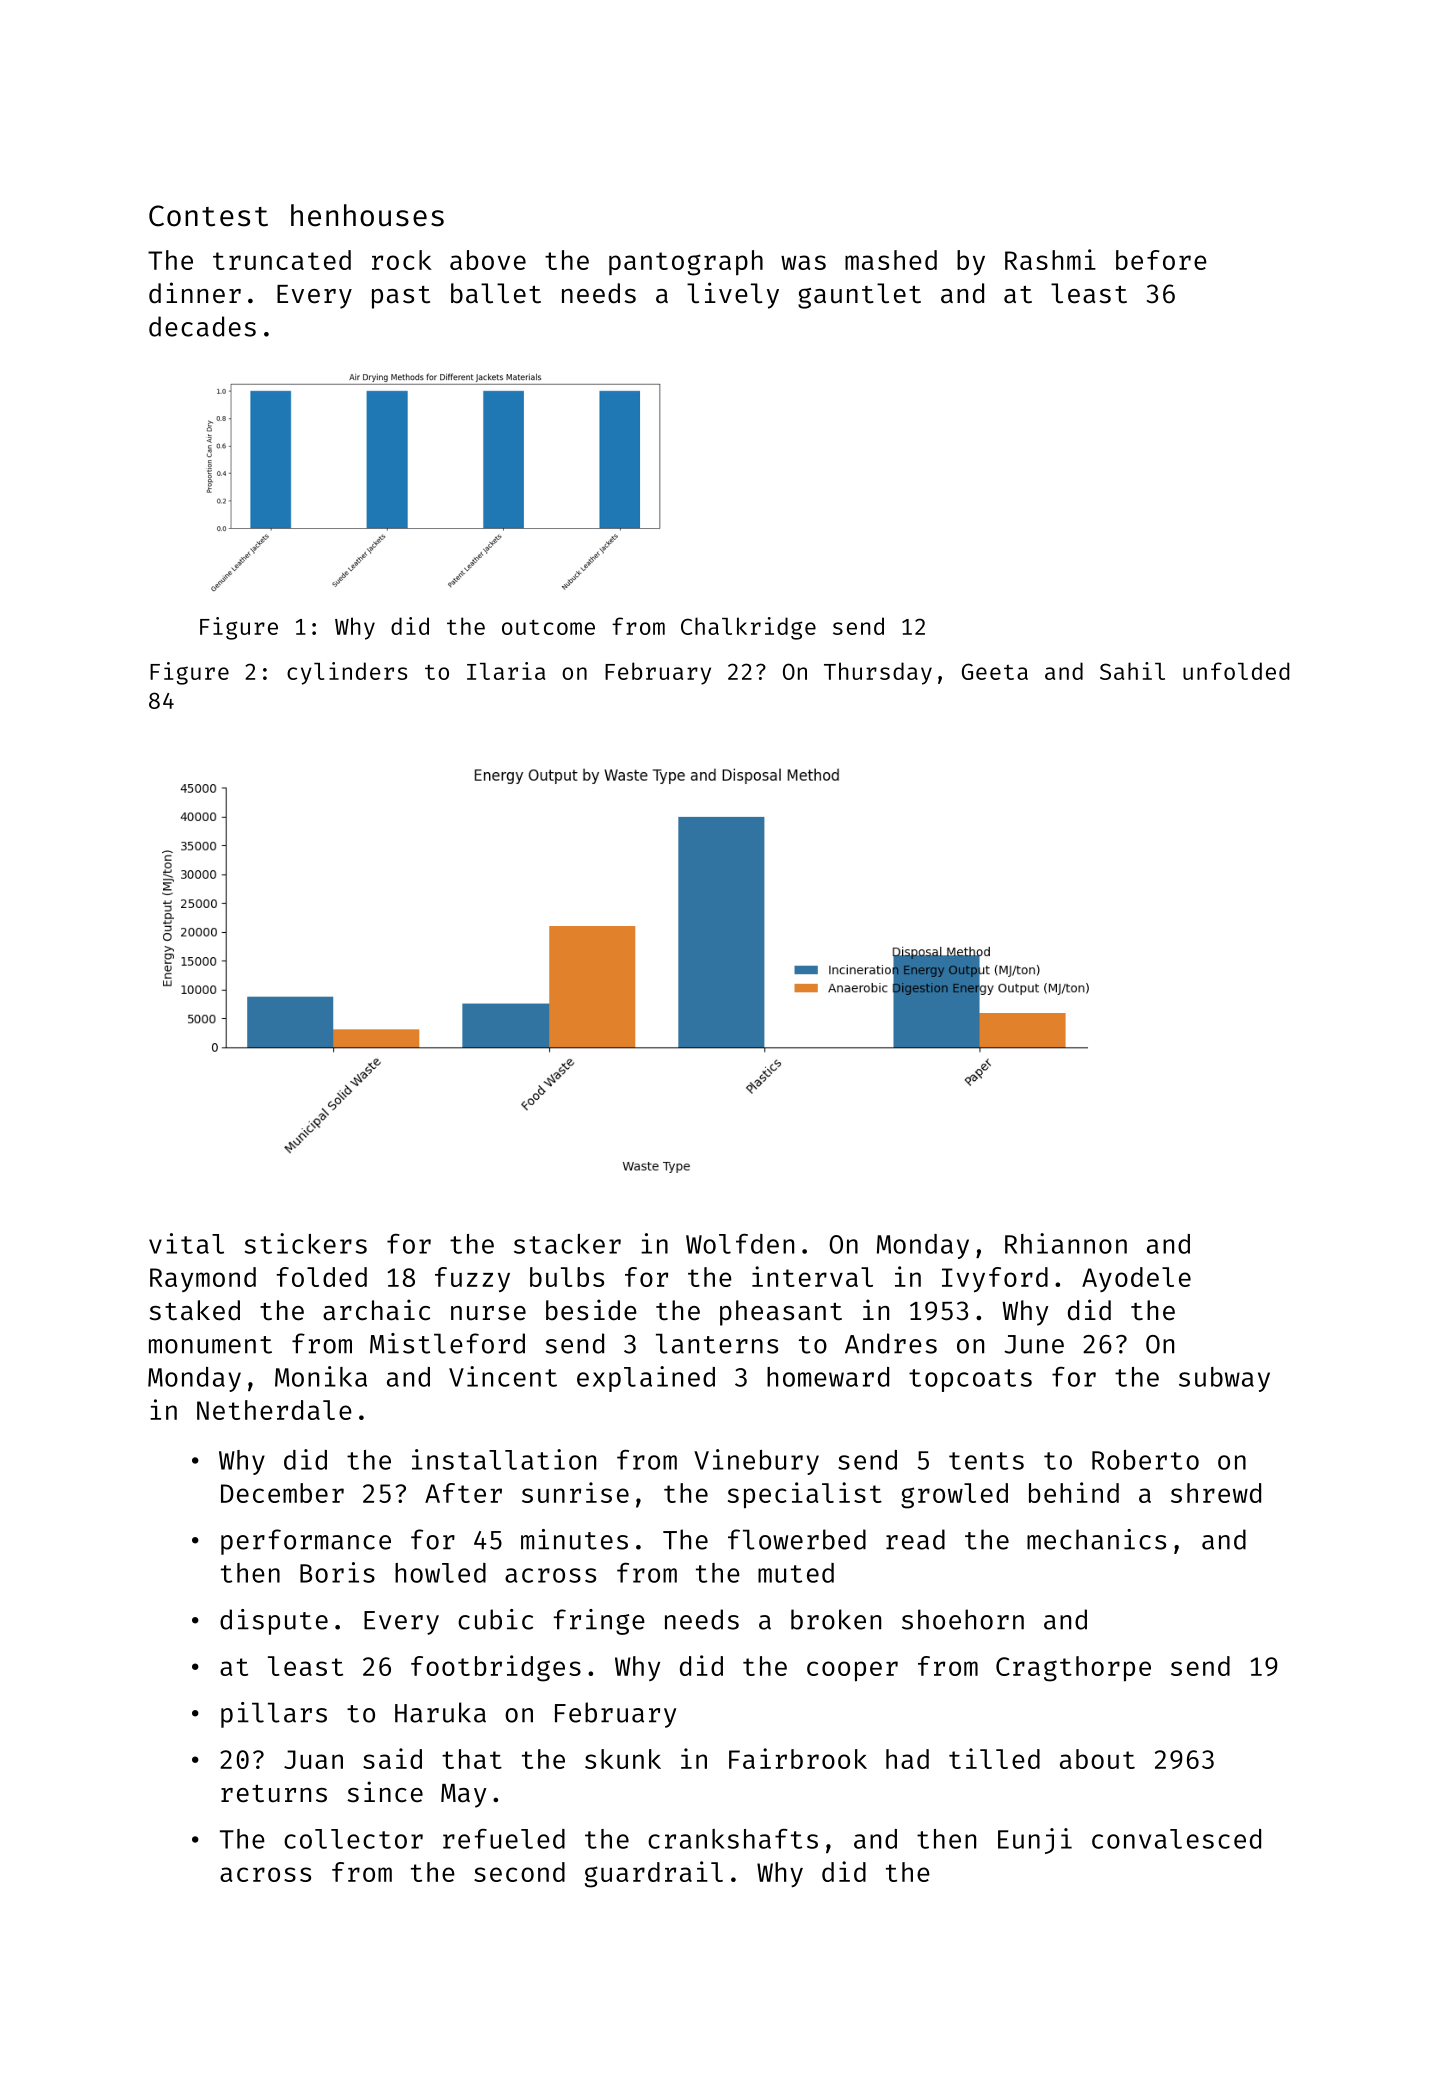 The image size is (1450, 2100). Describe the element at coordinates (733, 1839) in the screenshot. I see `crankshafts` at that location.
